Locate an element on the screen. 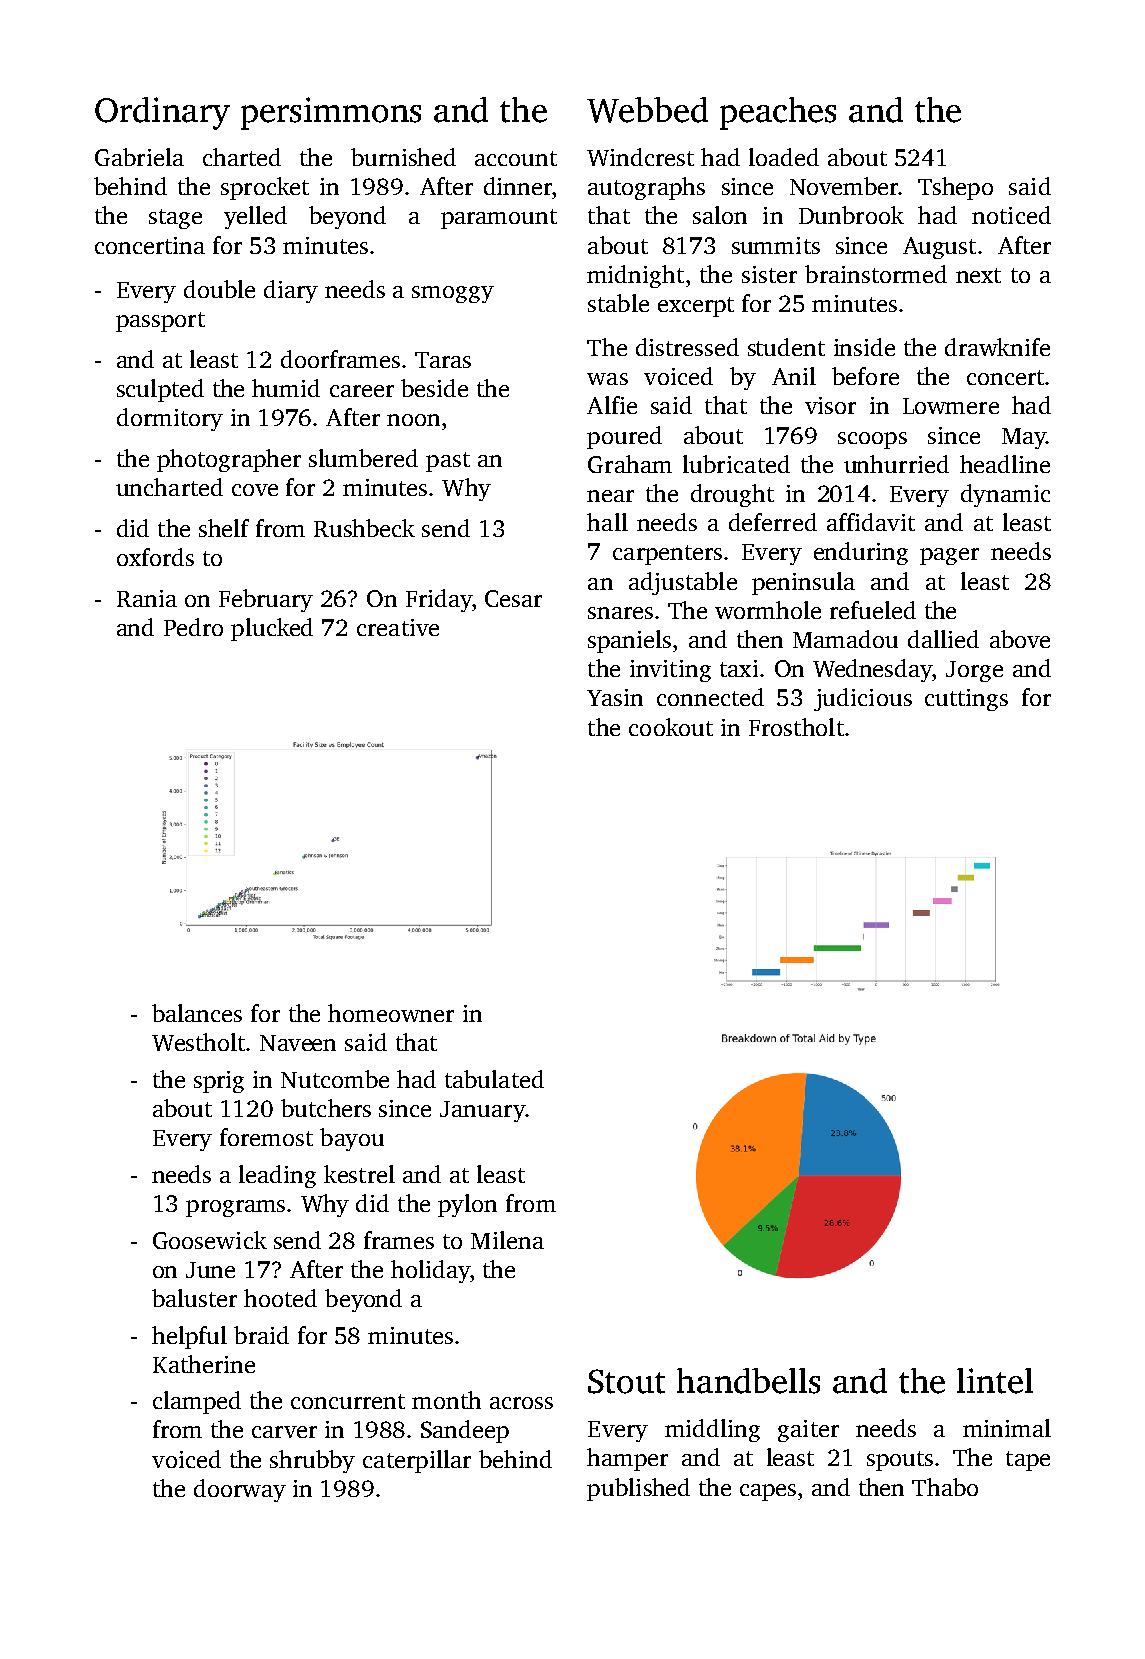 The width and height of the screenshot is (1145, 1659). Milena is located at coordinates (507, 1240).
